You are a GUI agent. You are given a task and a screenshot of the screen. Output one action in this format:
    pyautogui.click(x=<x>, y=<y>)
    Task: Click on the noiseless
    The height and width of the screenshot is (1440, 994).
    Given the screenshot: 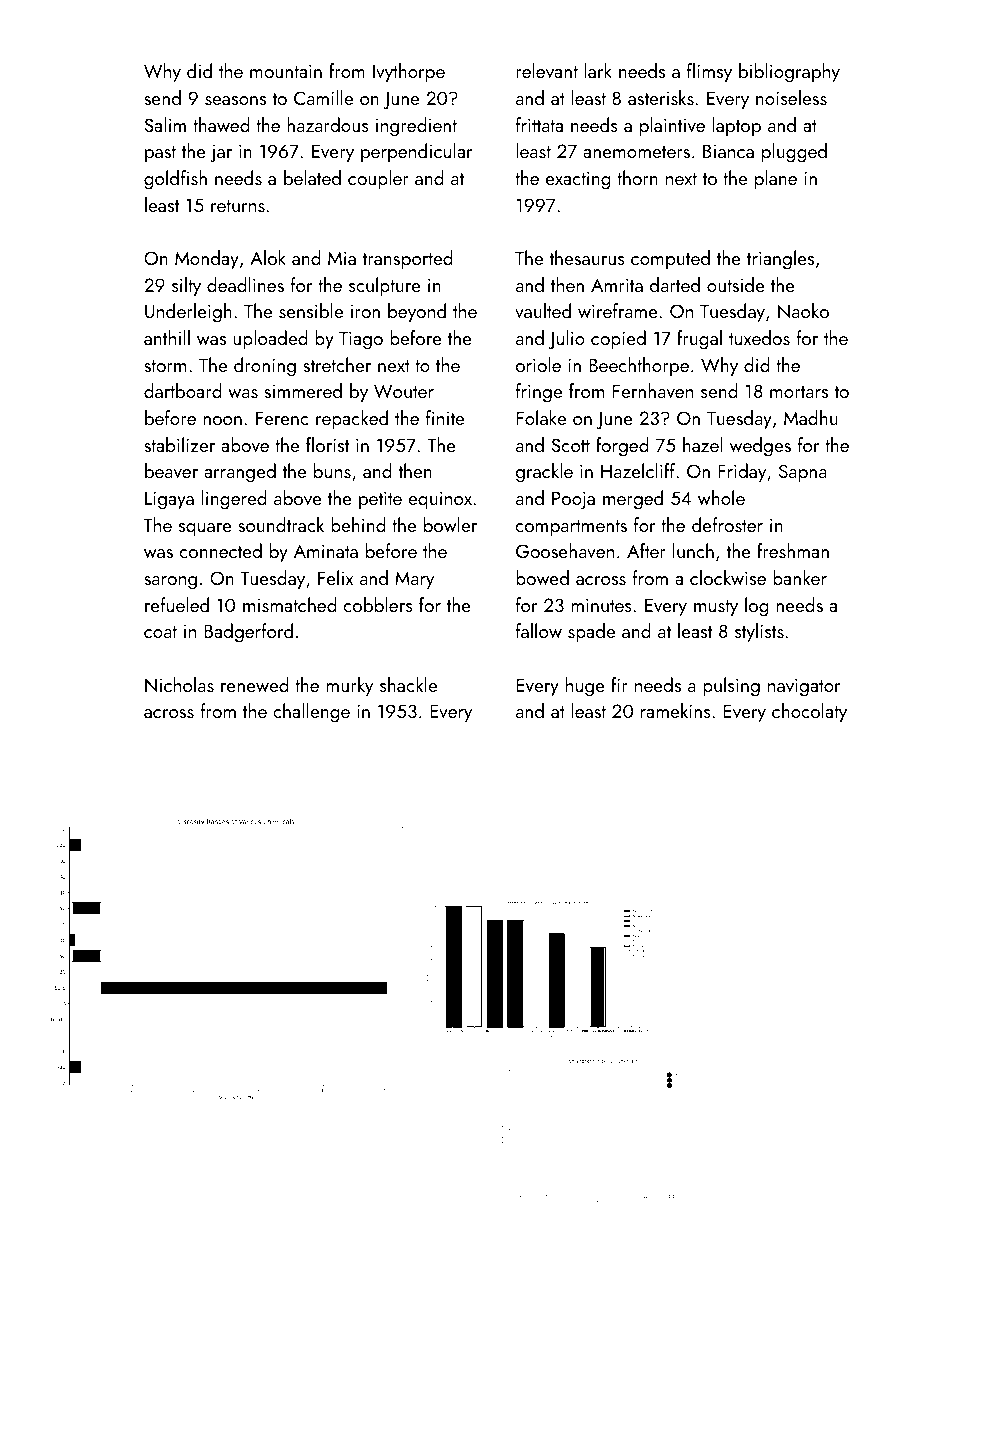 What is the action you would take?
    pyautogui.click(x=791, y=97)
